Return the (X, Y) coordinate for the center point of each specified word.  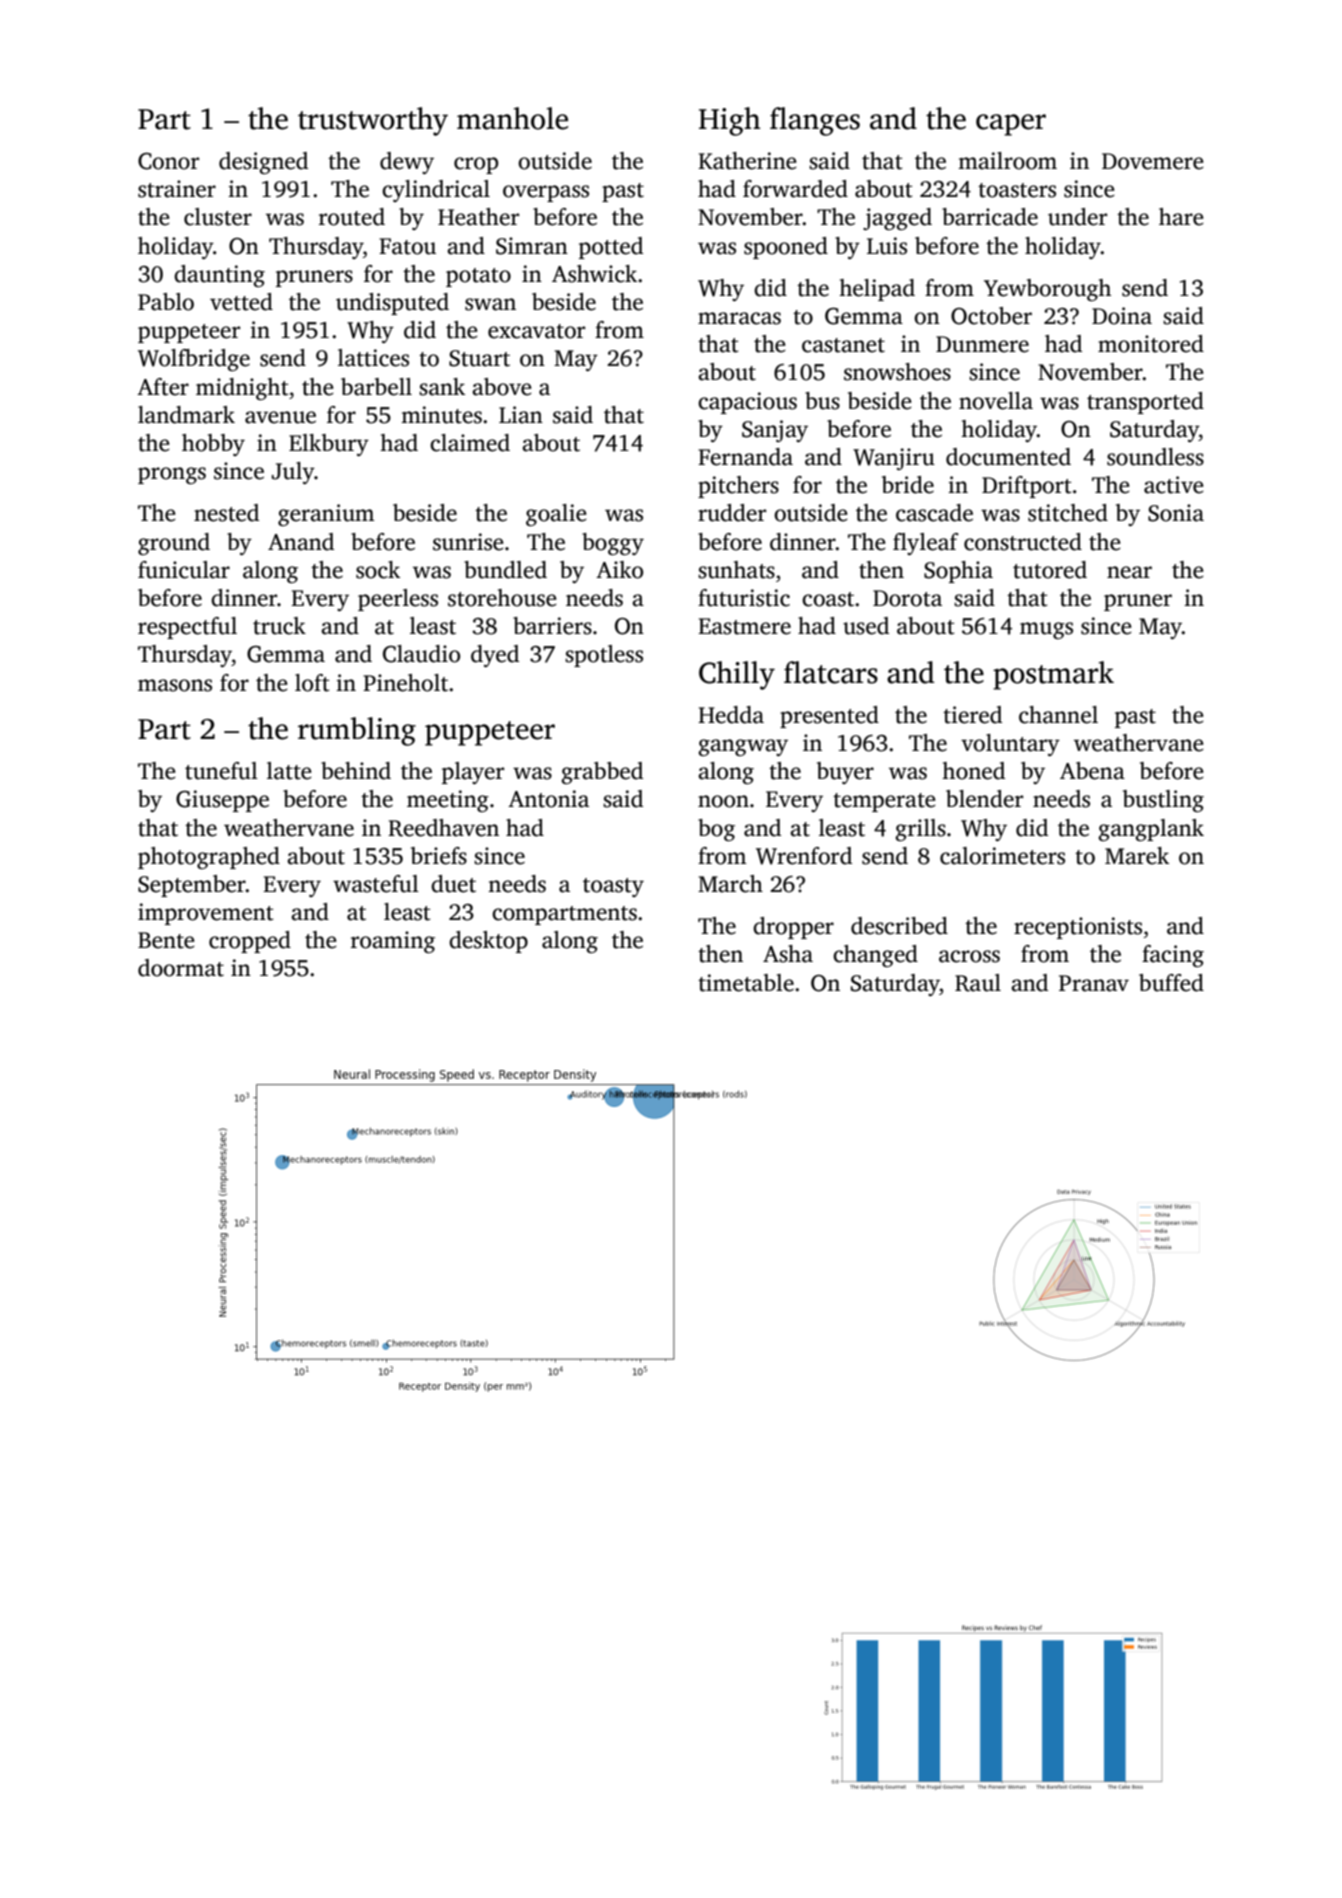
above (502, 387)
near (1129, 572)
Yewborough (1047, 290)
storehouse (502, 598)
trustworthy (373, 121)
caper (1011, 125)
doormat (181, 968)
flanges (815, 121)
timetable (746, 983)
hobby (213, 445)
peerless (398, 600)
